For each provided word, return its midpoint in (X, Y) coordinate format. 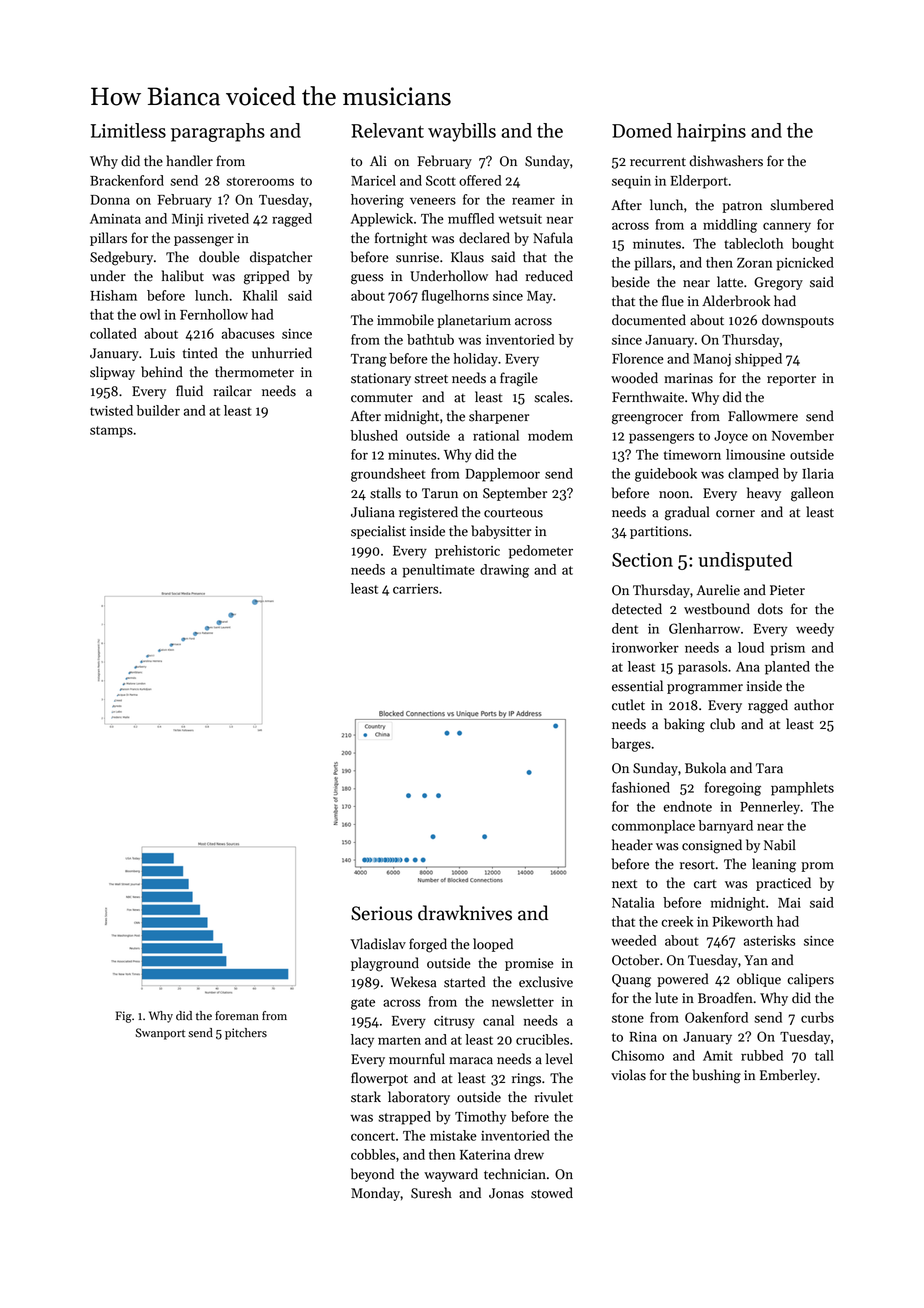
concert (373, 1136)
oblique (759, 980)
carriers (415, 589)
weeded (633, 940)
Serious (381, 913)
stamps (111, 432)
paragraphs (218, 132)
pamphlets (802, 789)
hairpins (711, 132)
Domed (642, 130)
